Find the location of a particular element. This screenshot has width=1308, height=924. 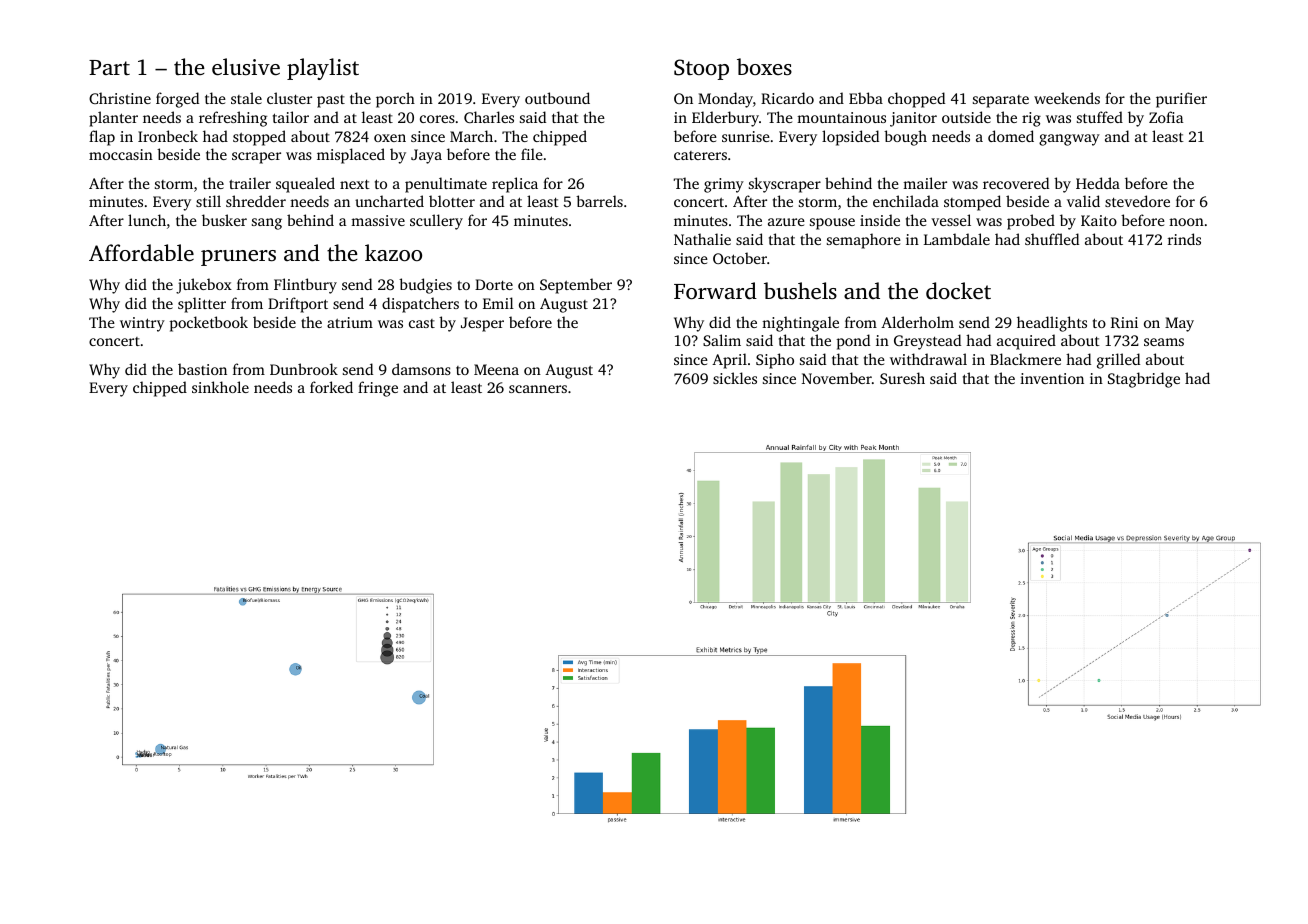

Affordable is located at coordinates (141, 253).
